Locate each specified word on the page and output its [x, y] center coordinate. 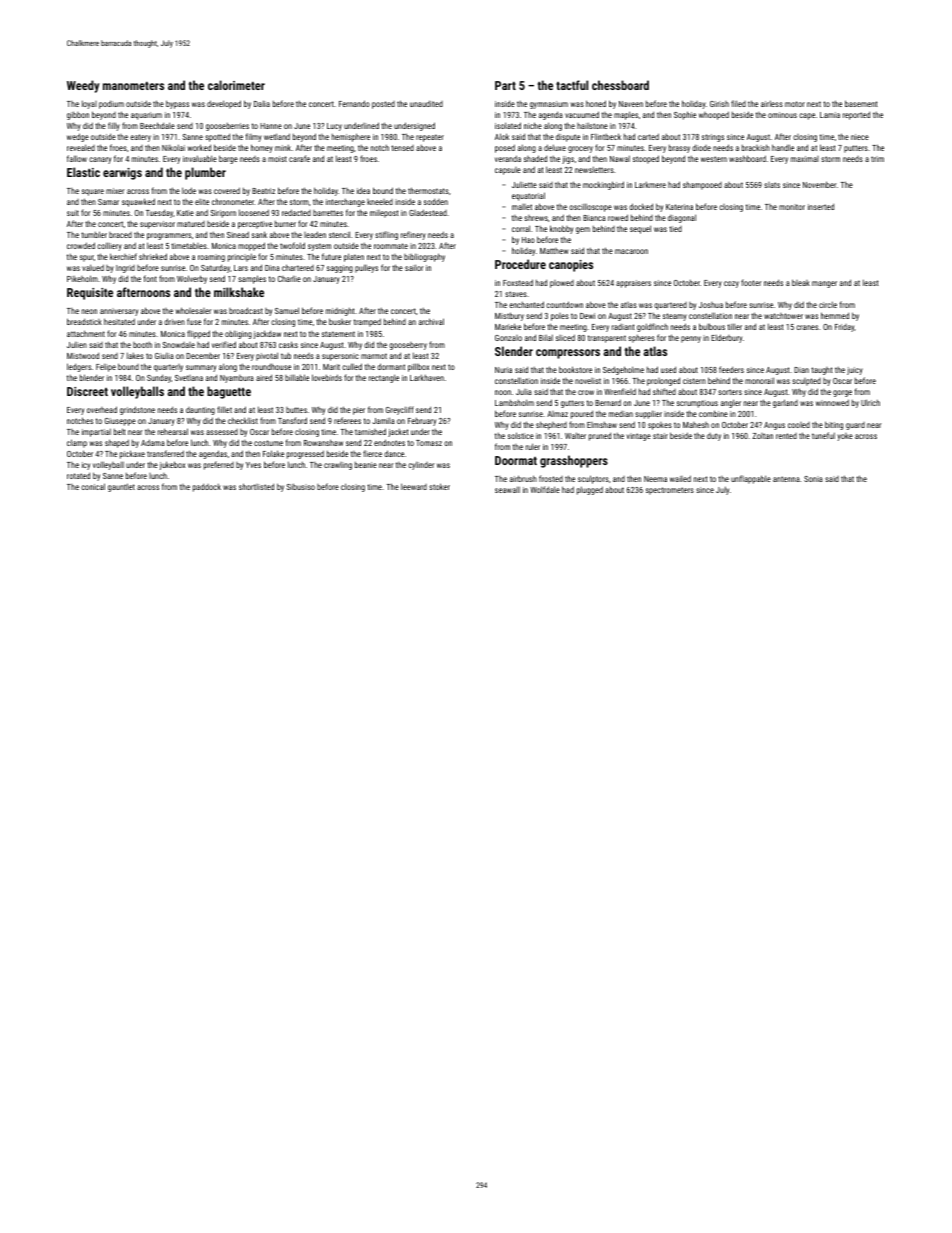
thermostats [428, 190]
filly [114, 126]
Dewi [587, 316]
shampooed [702, 186]
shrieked [153, 256]
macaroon [631, 251]
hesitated [119, 321]
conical [93, 486]
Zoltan [762, 436]
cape [807, 116]
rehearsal [173, 431]
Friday [844, 328]
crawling [338, 466]
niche [533, 125]
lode [189, 190]
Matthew [554, 251]
